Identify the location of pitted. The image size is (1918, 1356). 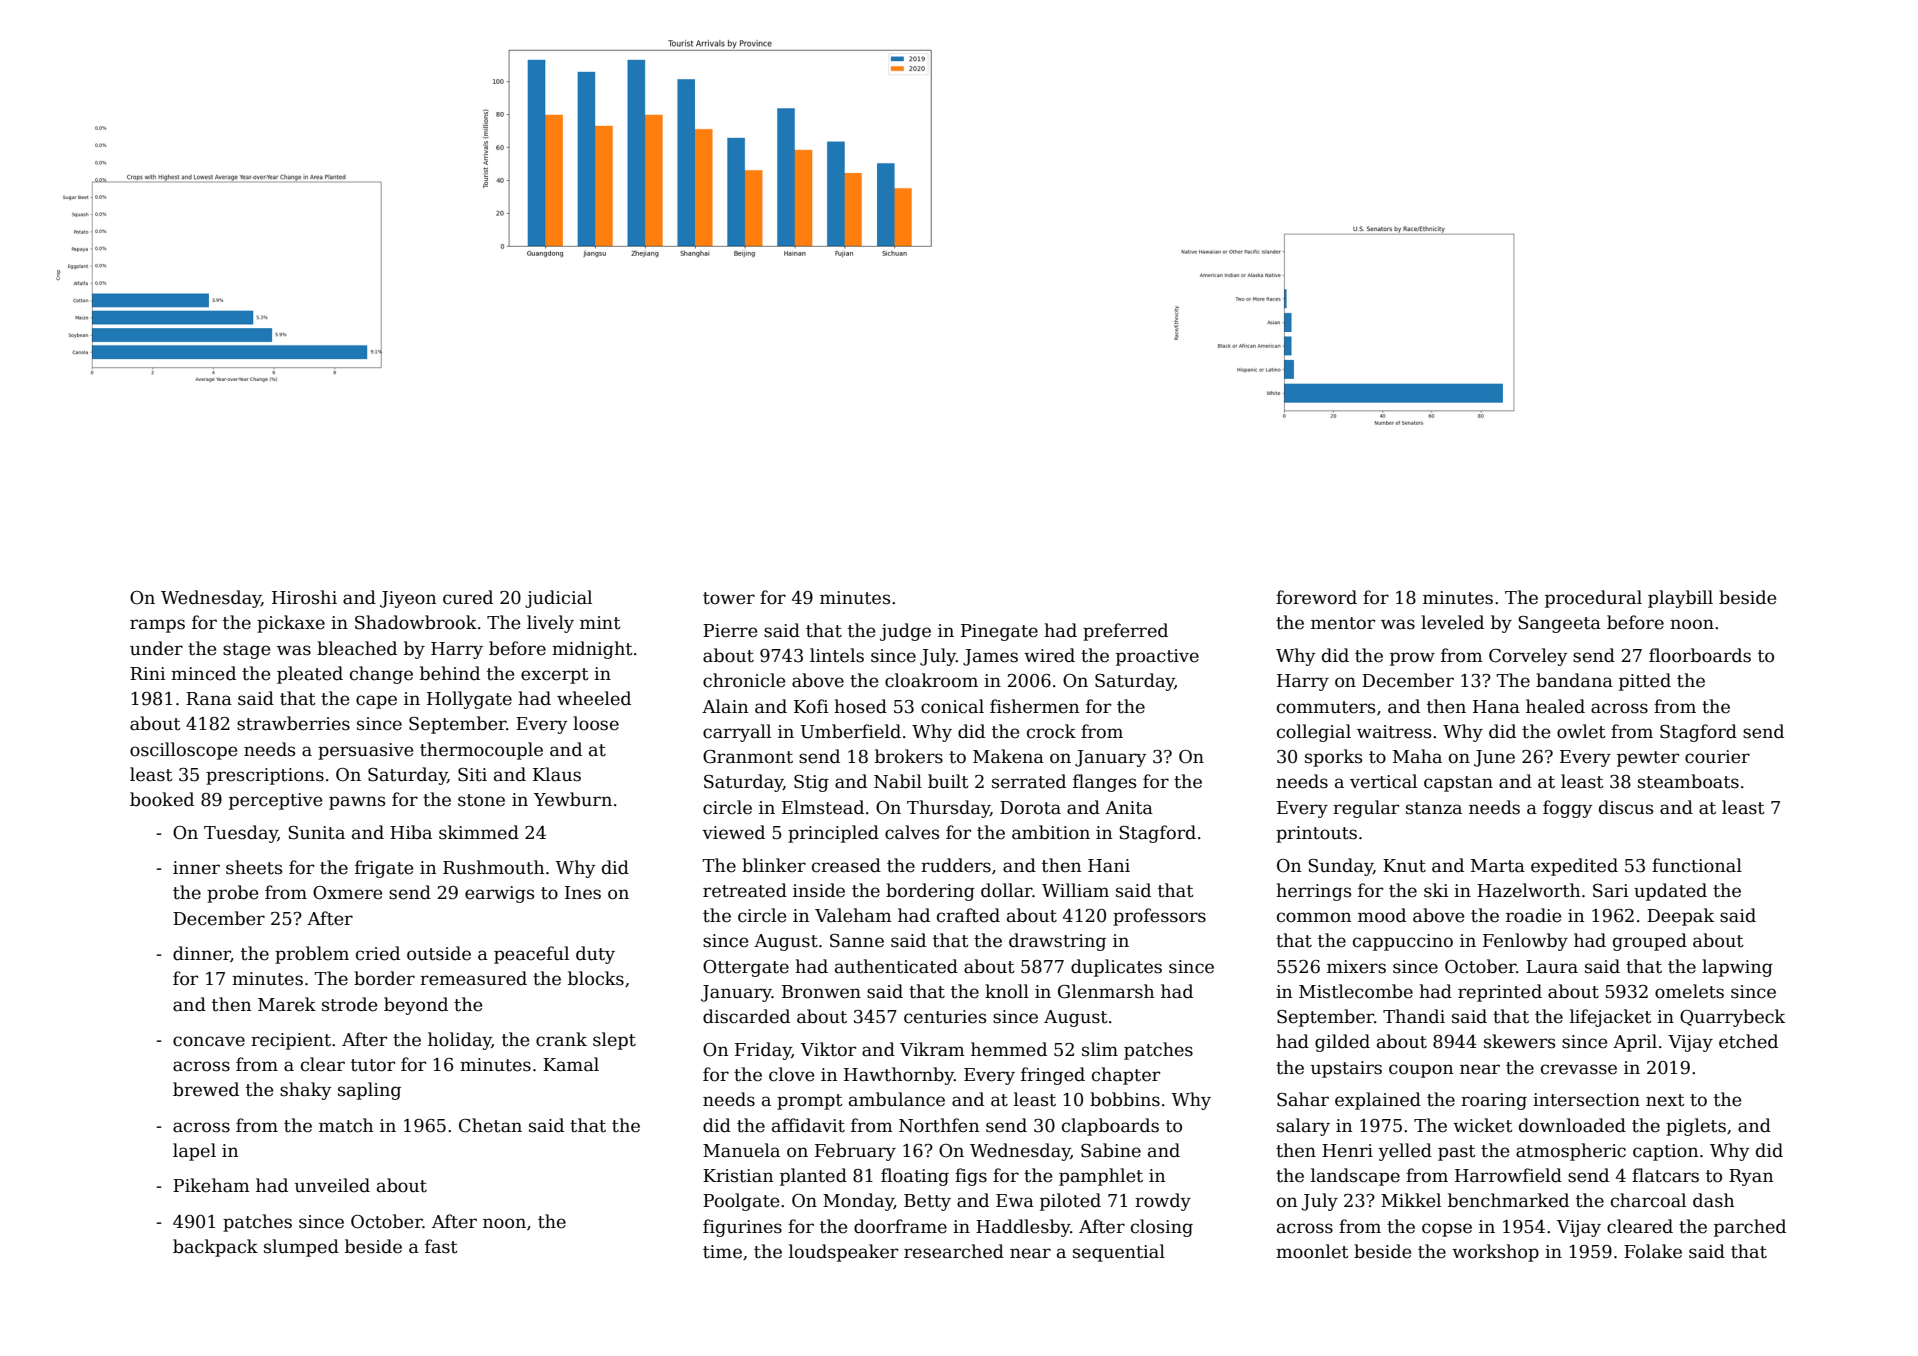
(1645, 682).
